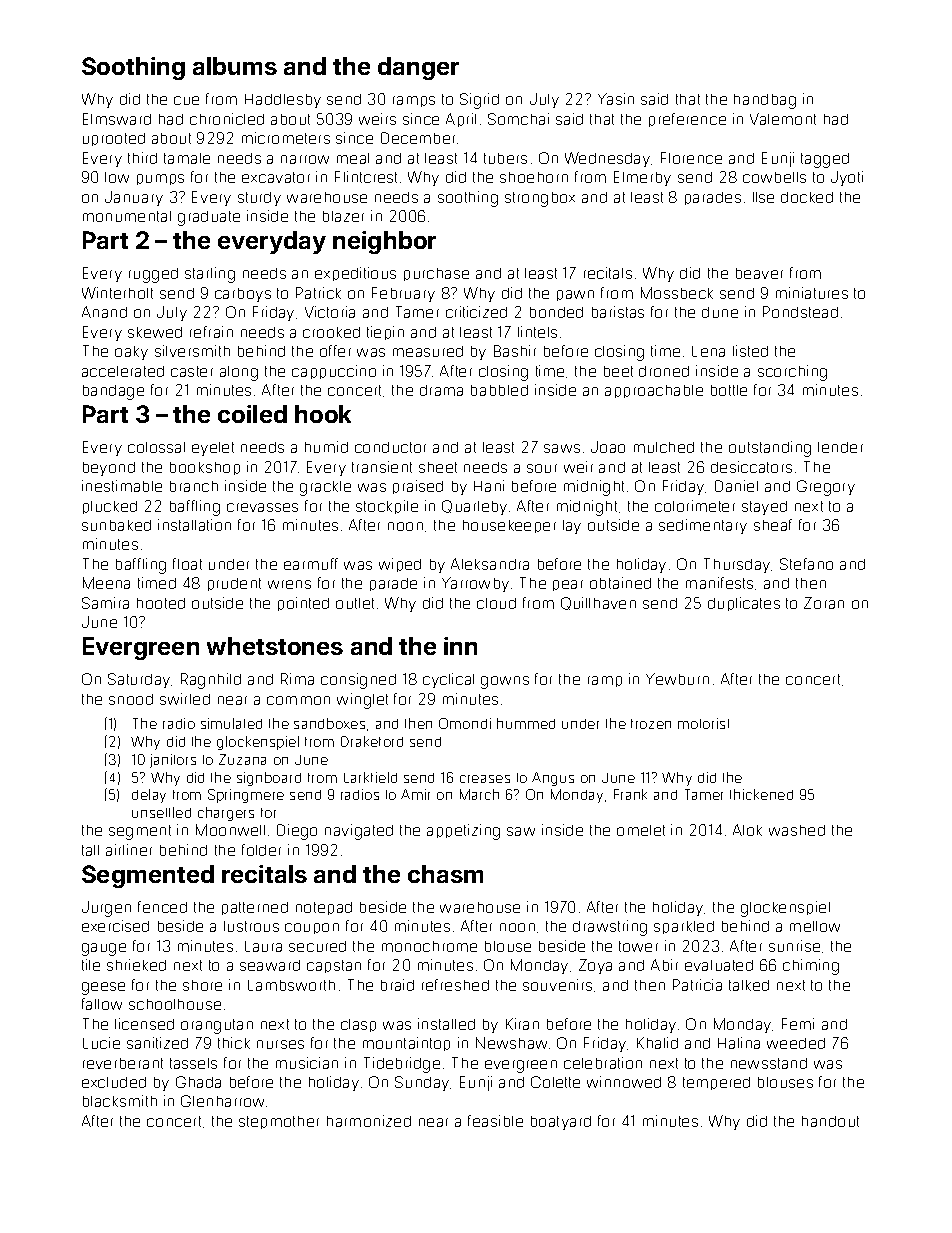 Image resolution: width=952 pixels, height=1233 pixels. Describe the element at coordinates (847, 178) in the screenshot. I see `Jyoti` at that location.
